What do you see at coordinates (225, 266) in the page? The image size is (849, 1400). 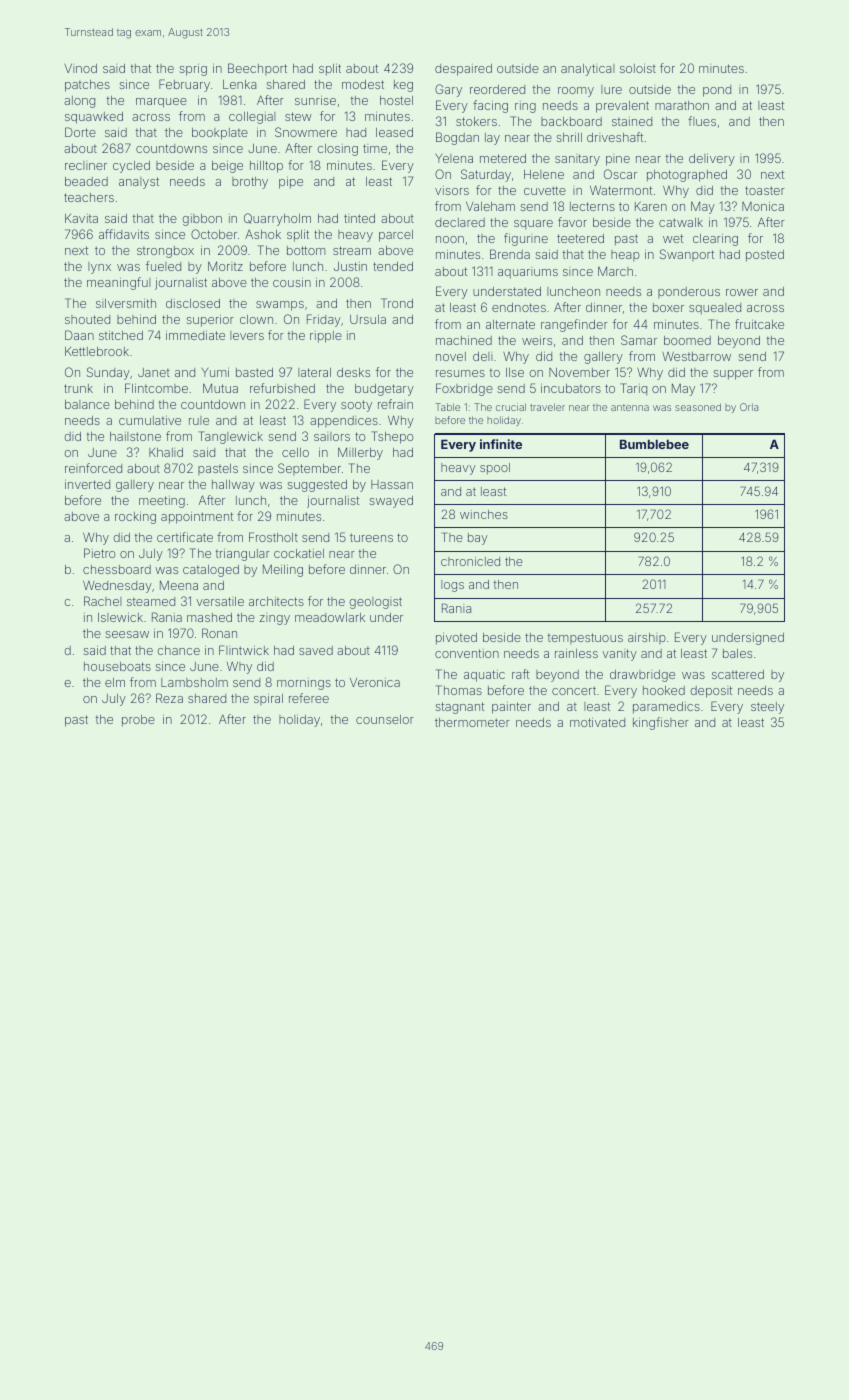 I see `Moritz` at bounding box center [225, 266].
